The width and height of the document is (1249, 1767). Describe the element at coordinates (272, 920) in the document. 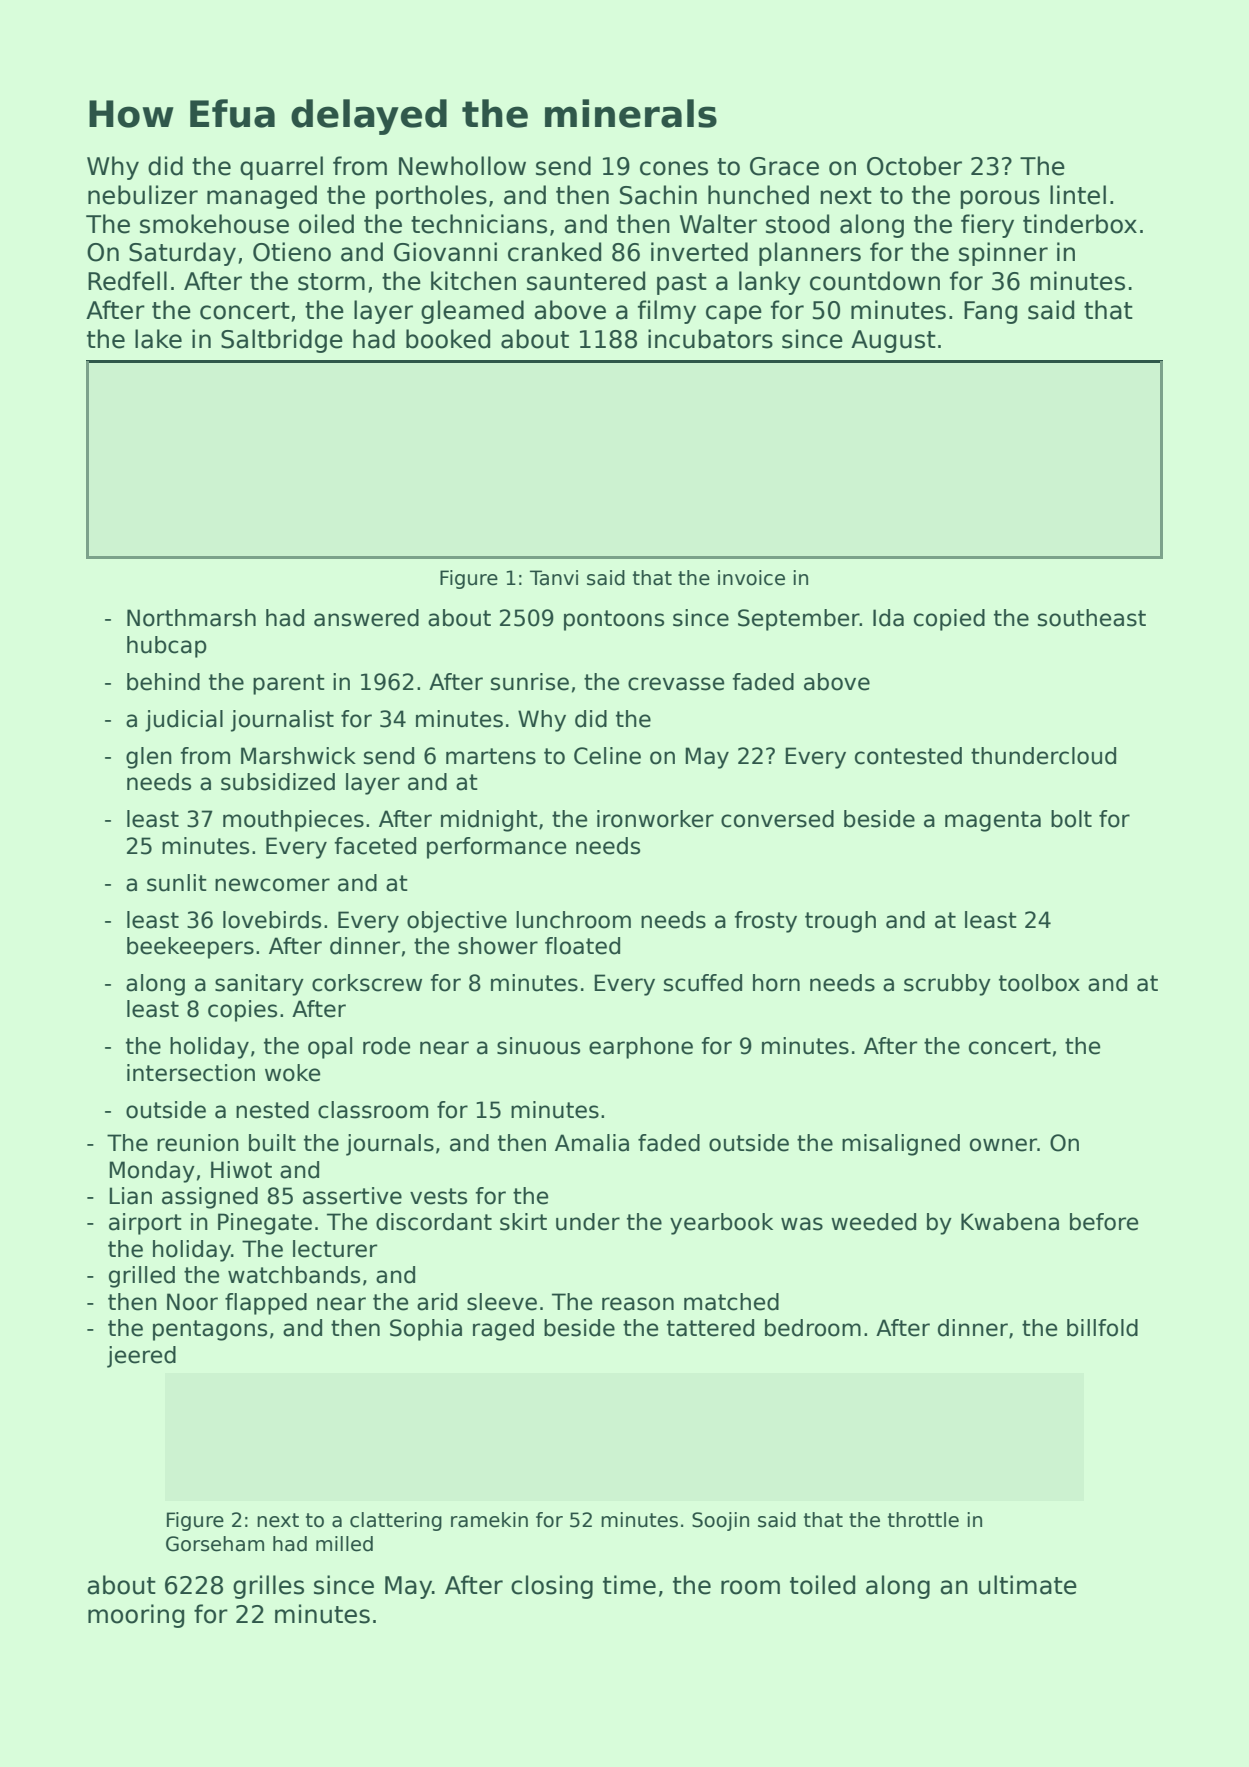

I see `lovebirds` at that location.
